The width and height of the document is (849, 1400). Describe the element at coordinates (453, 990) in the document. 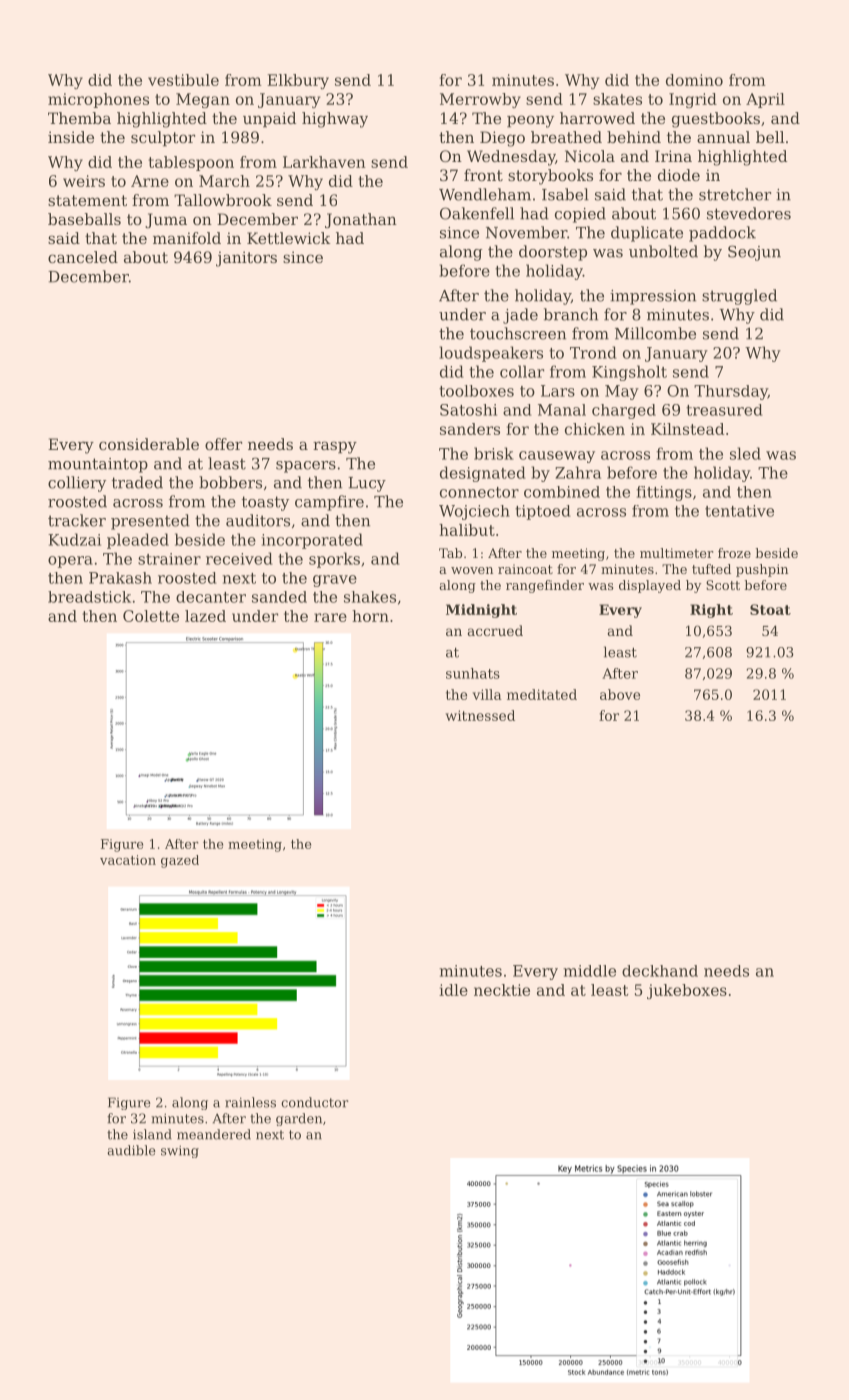

I see `idle` at that location.
